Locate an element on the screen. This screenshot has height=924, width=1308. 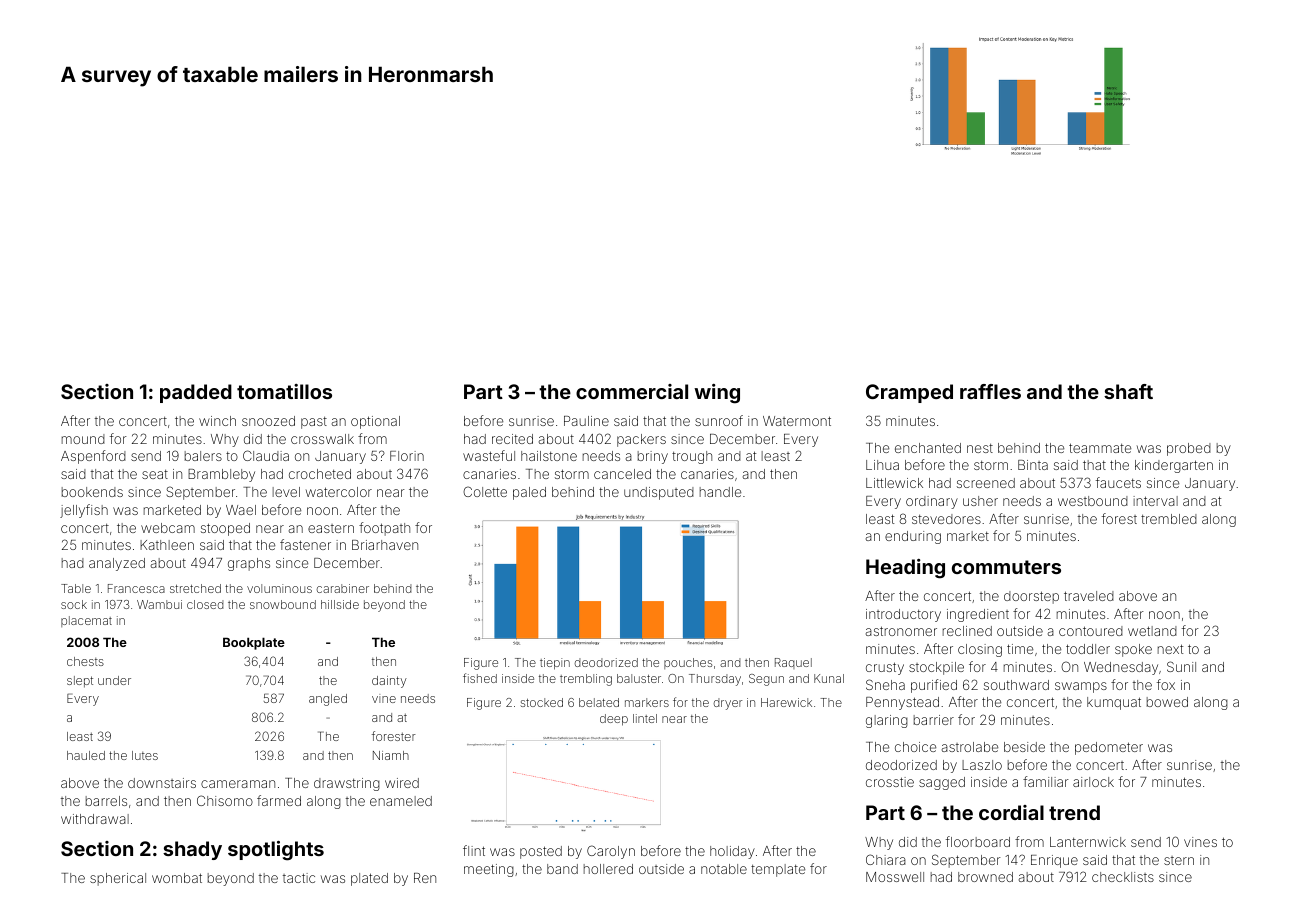
stocked is located at coordinates (542, 702).
